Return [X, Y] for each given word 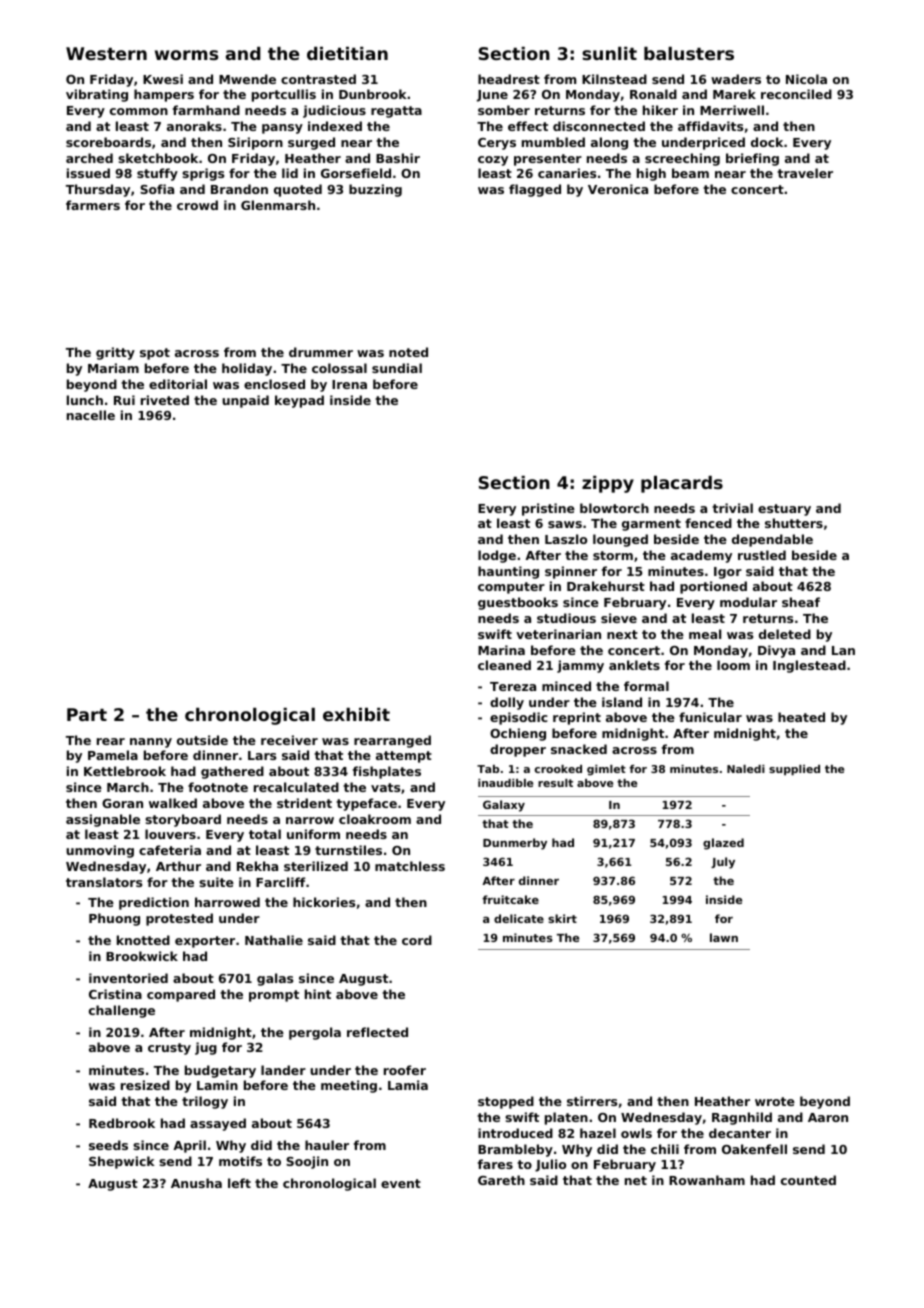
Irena [349, 384]
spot [155, 354]
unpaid [245, 401]
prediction [154, 903]
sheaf [801, 602]
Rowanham [707, 1180]
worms [186, 55]
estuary [784, 510]
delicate [519, 918]
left [239, 1183]
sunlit [609, 53]
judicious [334, 111]
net [636, 1180]
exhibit [356, 714]
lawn [724, 937]
